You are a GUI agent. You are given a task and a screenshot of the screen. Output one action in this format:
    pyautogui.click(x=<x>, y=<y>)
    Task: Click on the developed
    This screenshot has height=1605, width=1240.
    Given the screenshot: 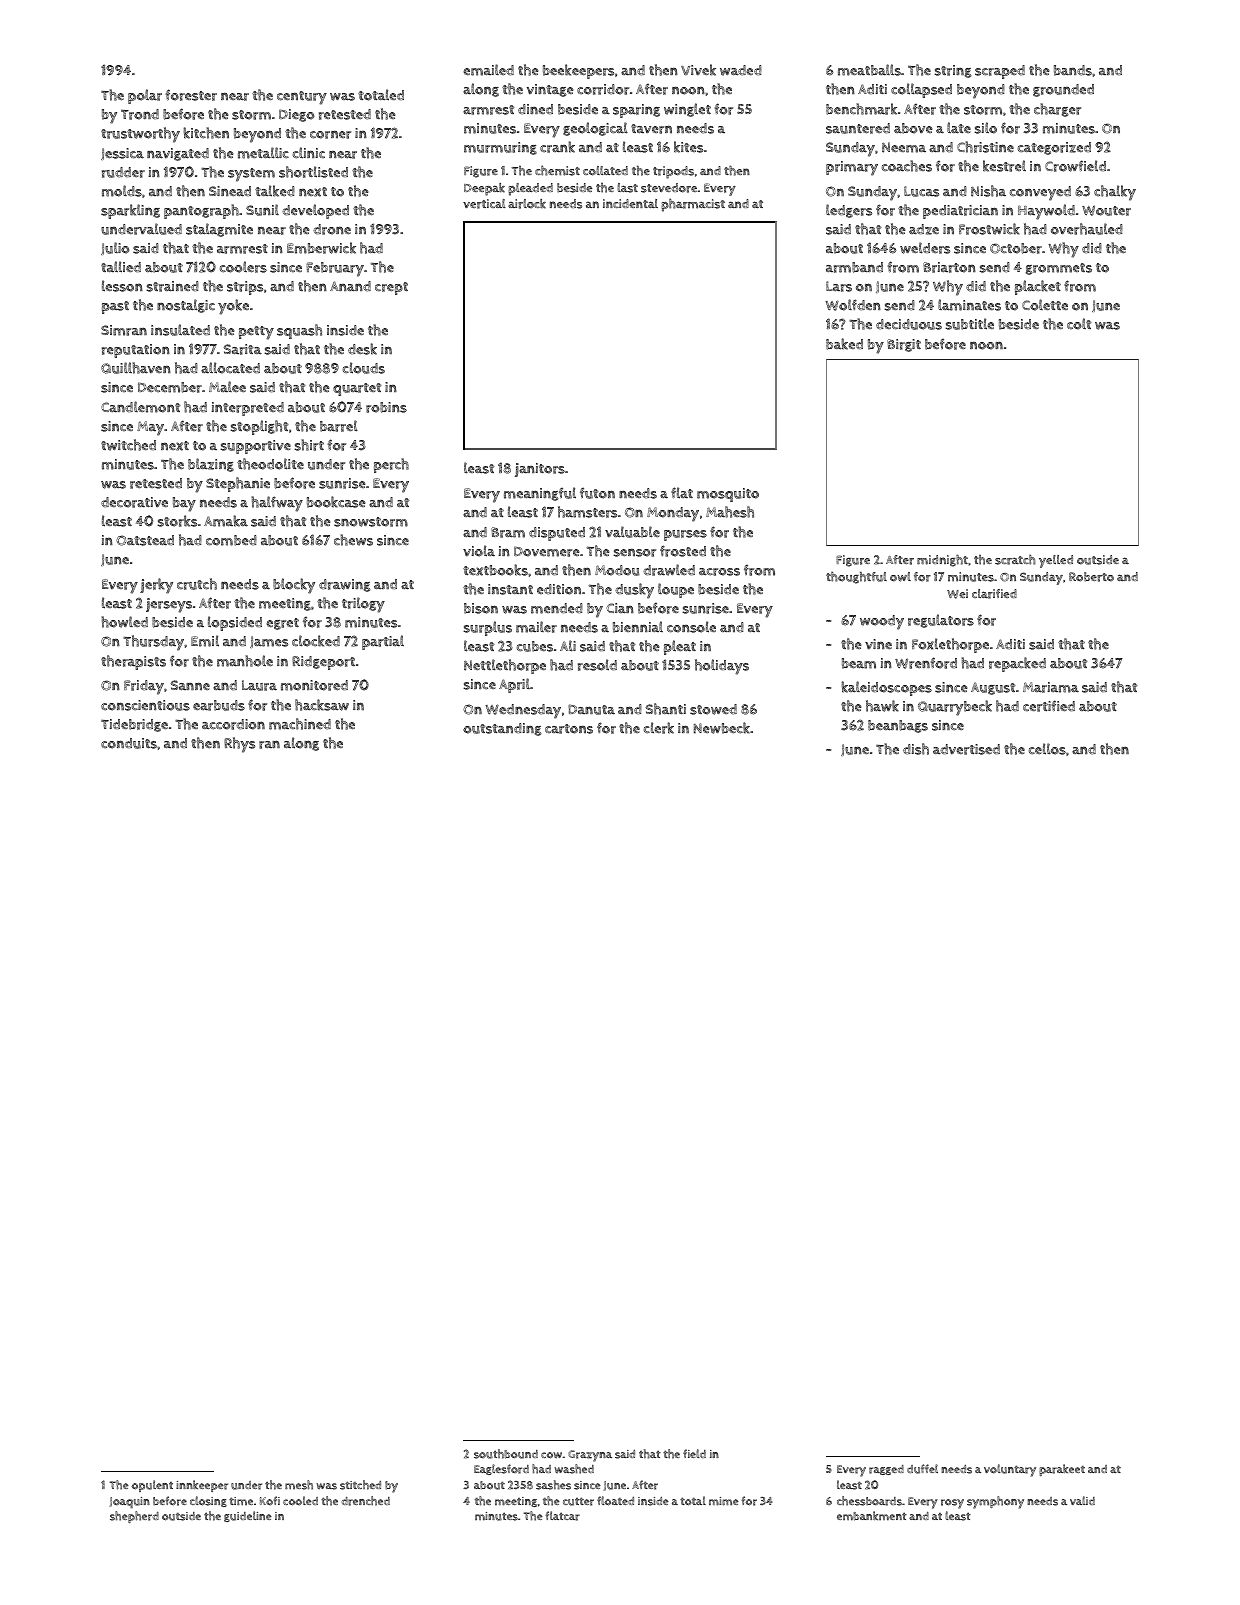 What is the action you would take?
    pyautogui.click(x=315, y=211)
